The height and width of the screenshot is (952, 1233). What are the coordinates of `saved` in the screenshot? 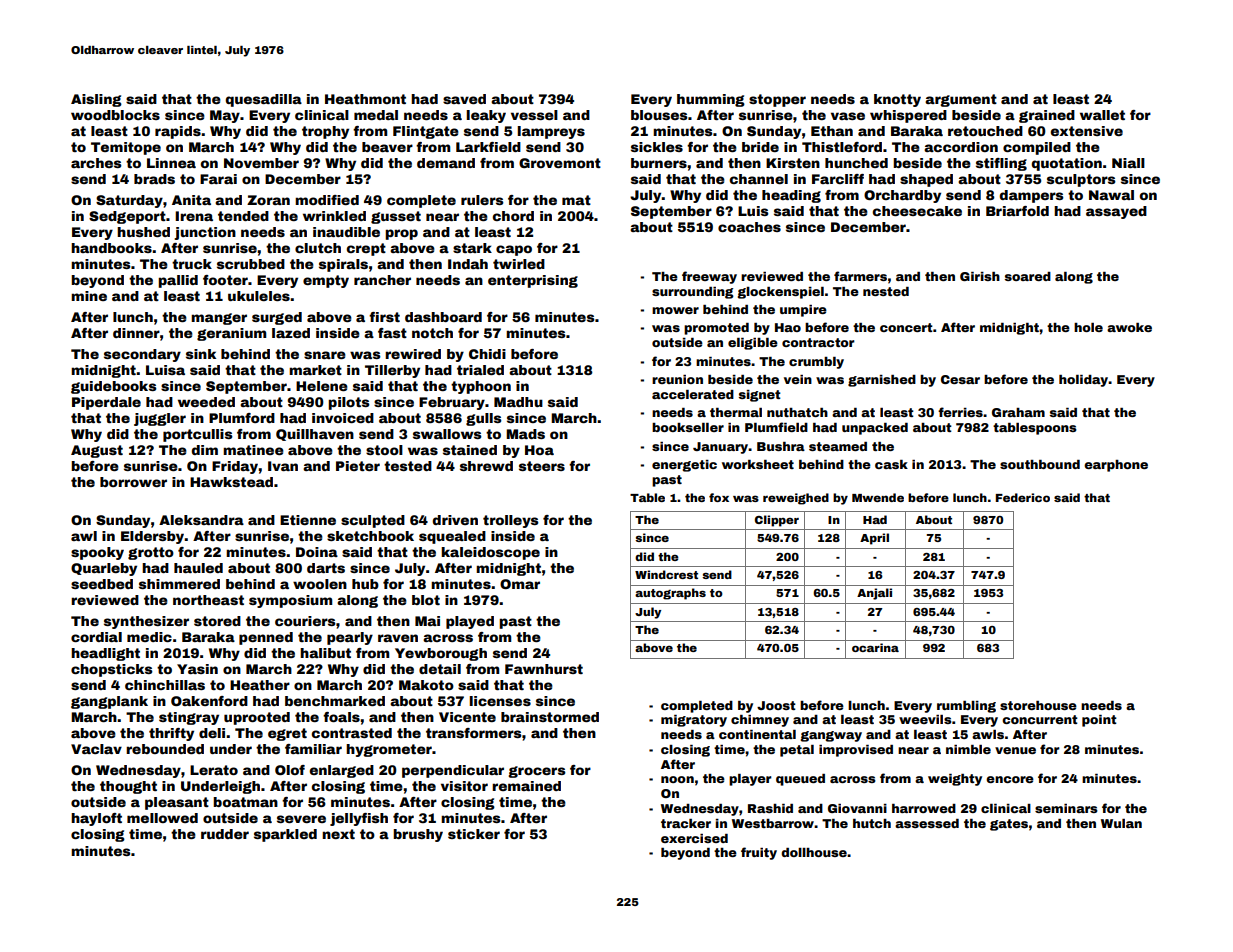 It's located at (464, 99).
